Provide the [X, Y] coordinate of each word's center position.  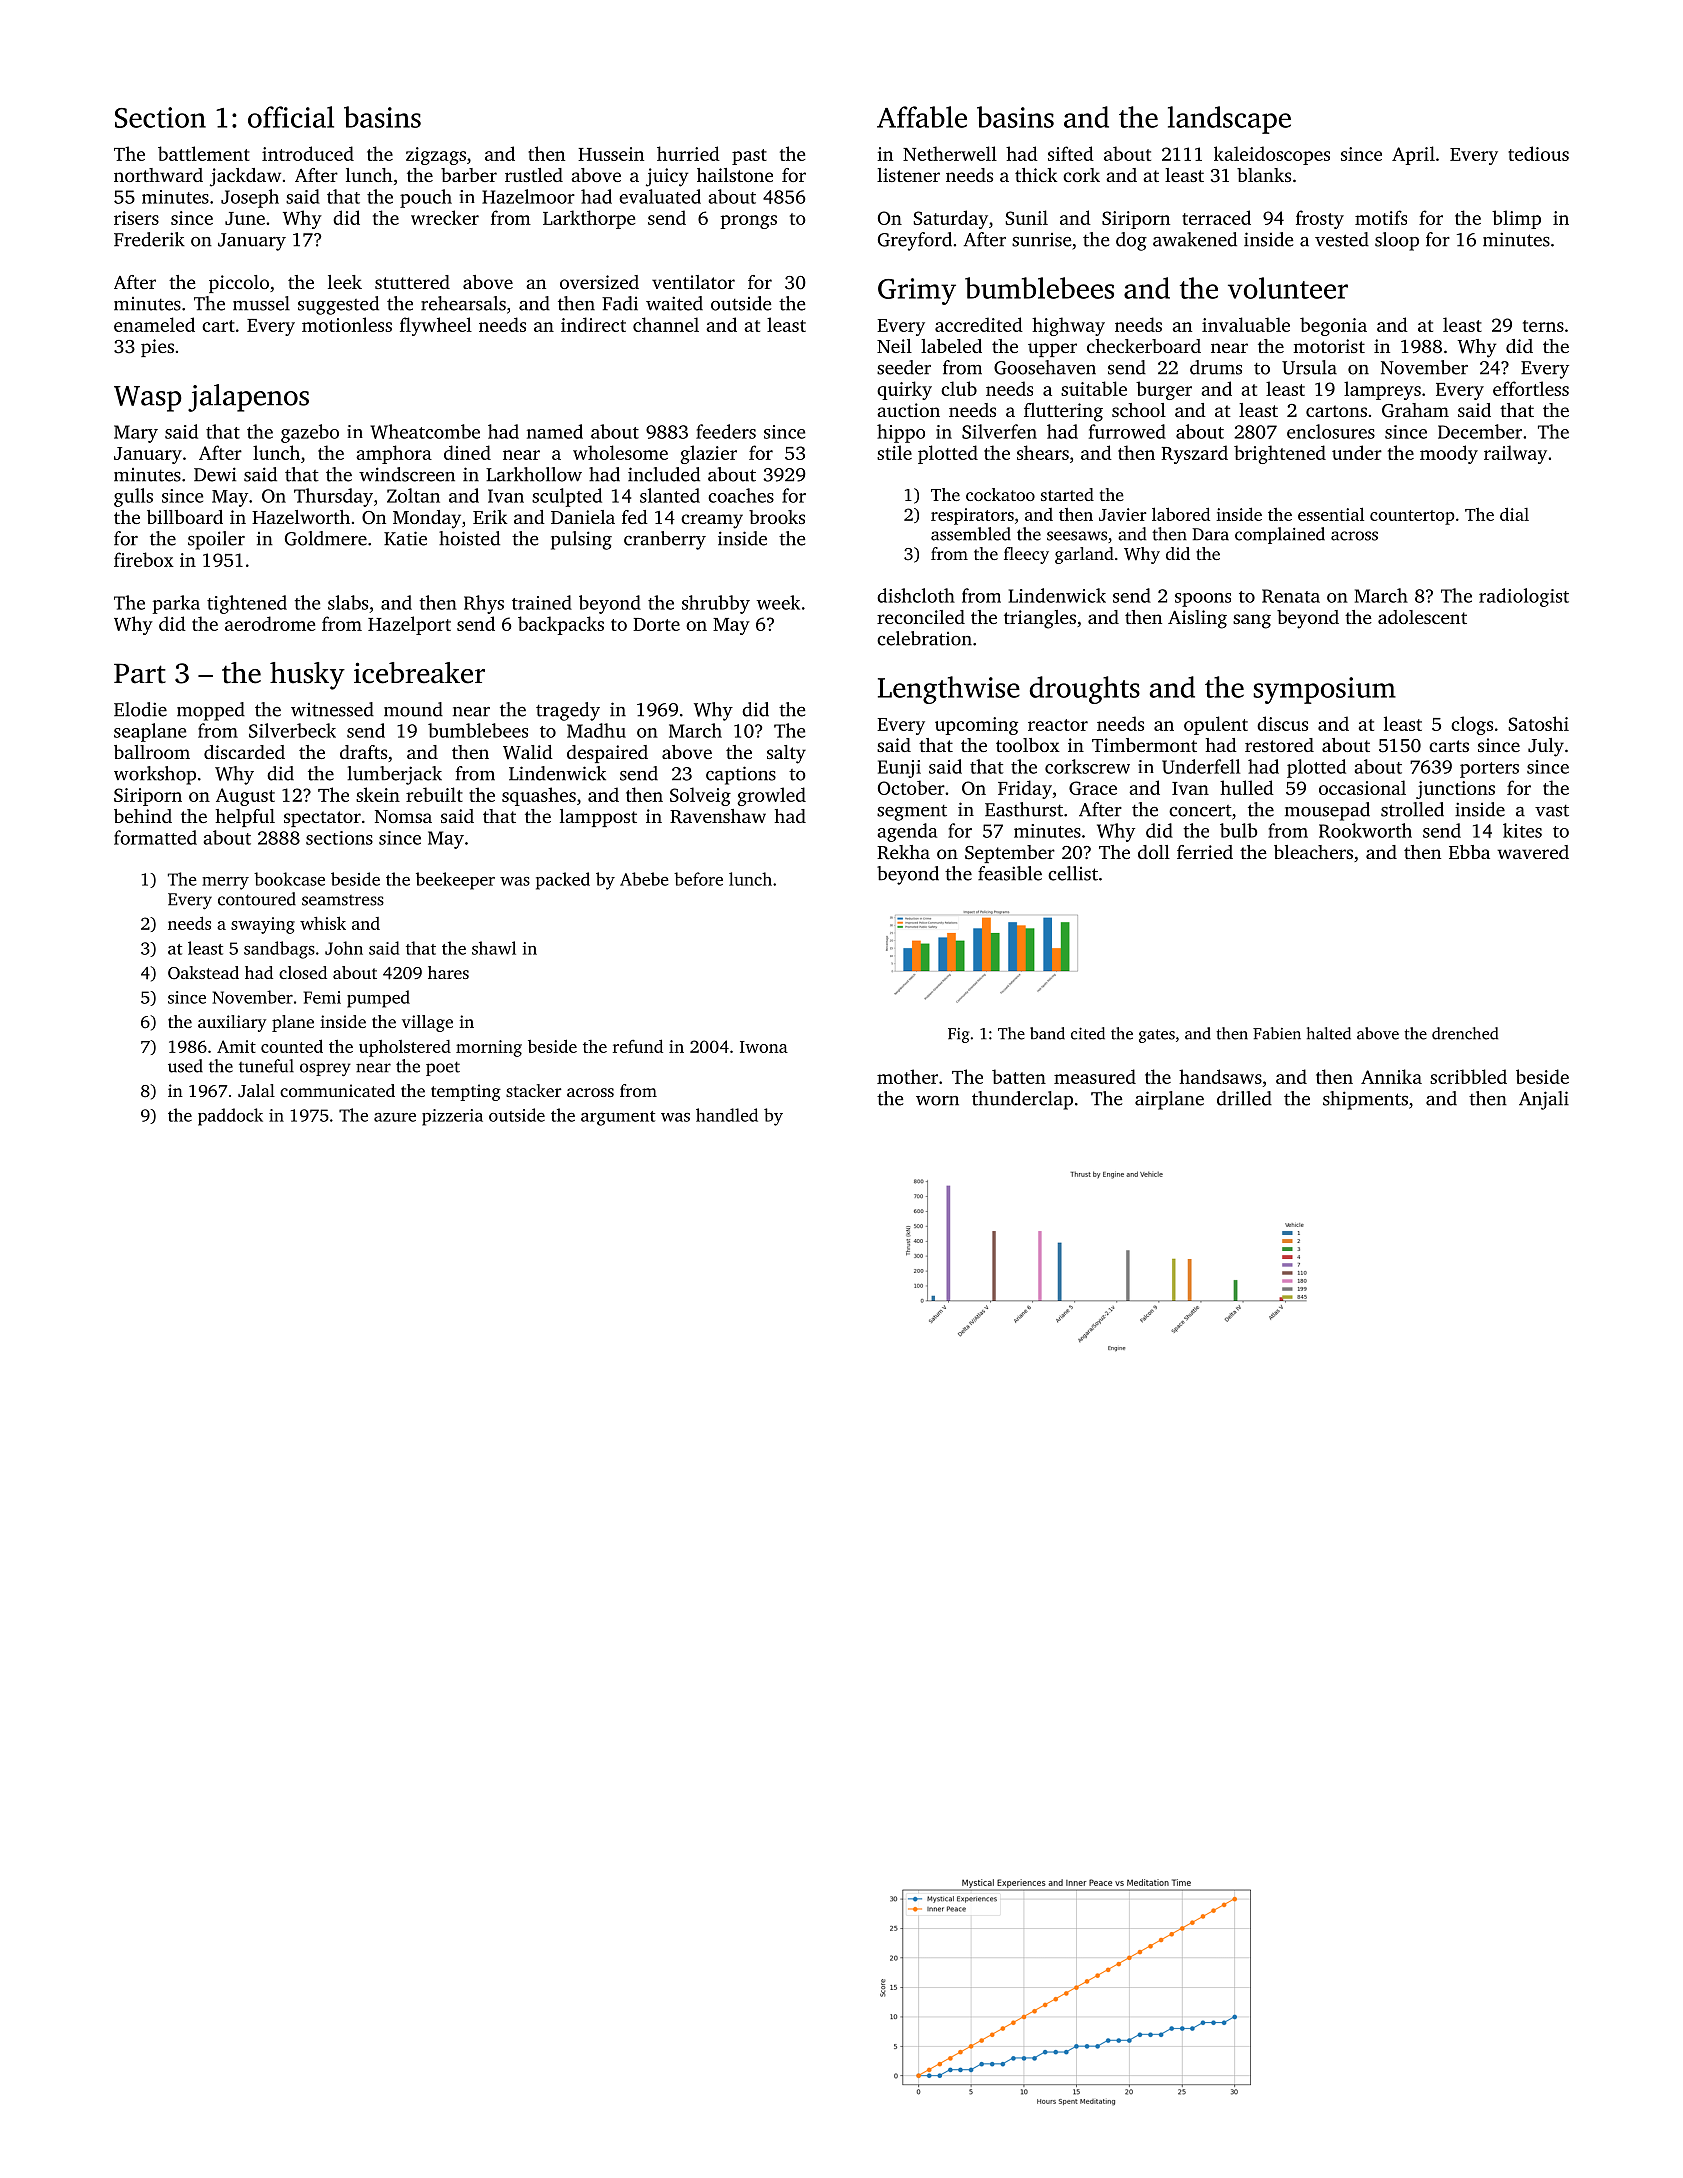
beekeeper [455, 881]
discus [1282, 723]
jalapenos [248, 398]
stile [894, 452]
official [291, 117]
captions [741, 775]
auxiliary [232, 1023]
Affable [922, 117]
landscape [1229, 120]
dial [1514, 514]
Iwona [764, 1047]
